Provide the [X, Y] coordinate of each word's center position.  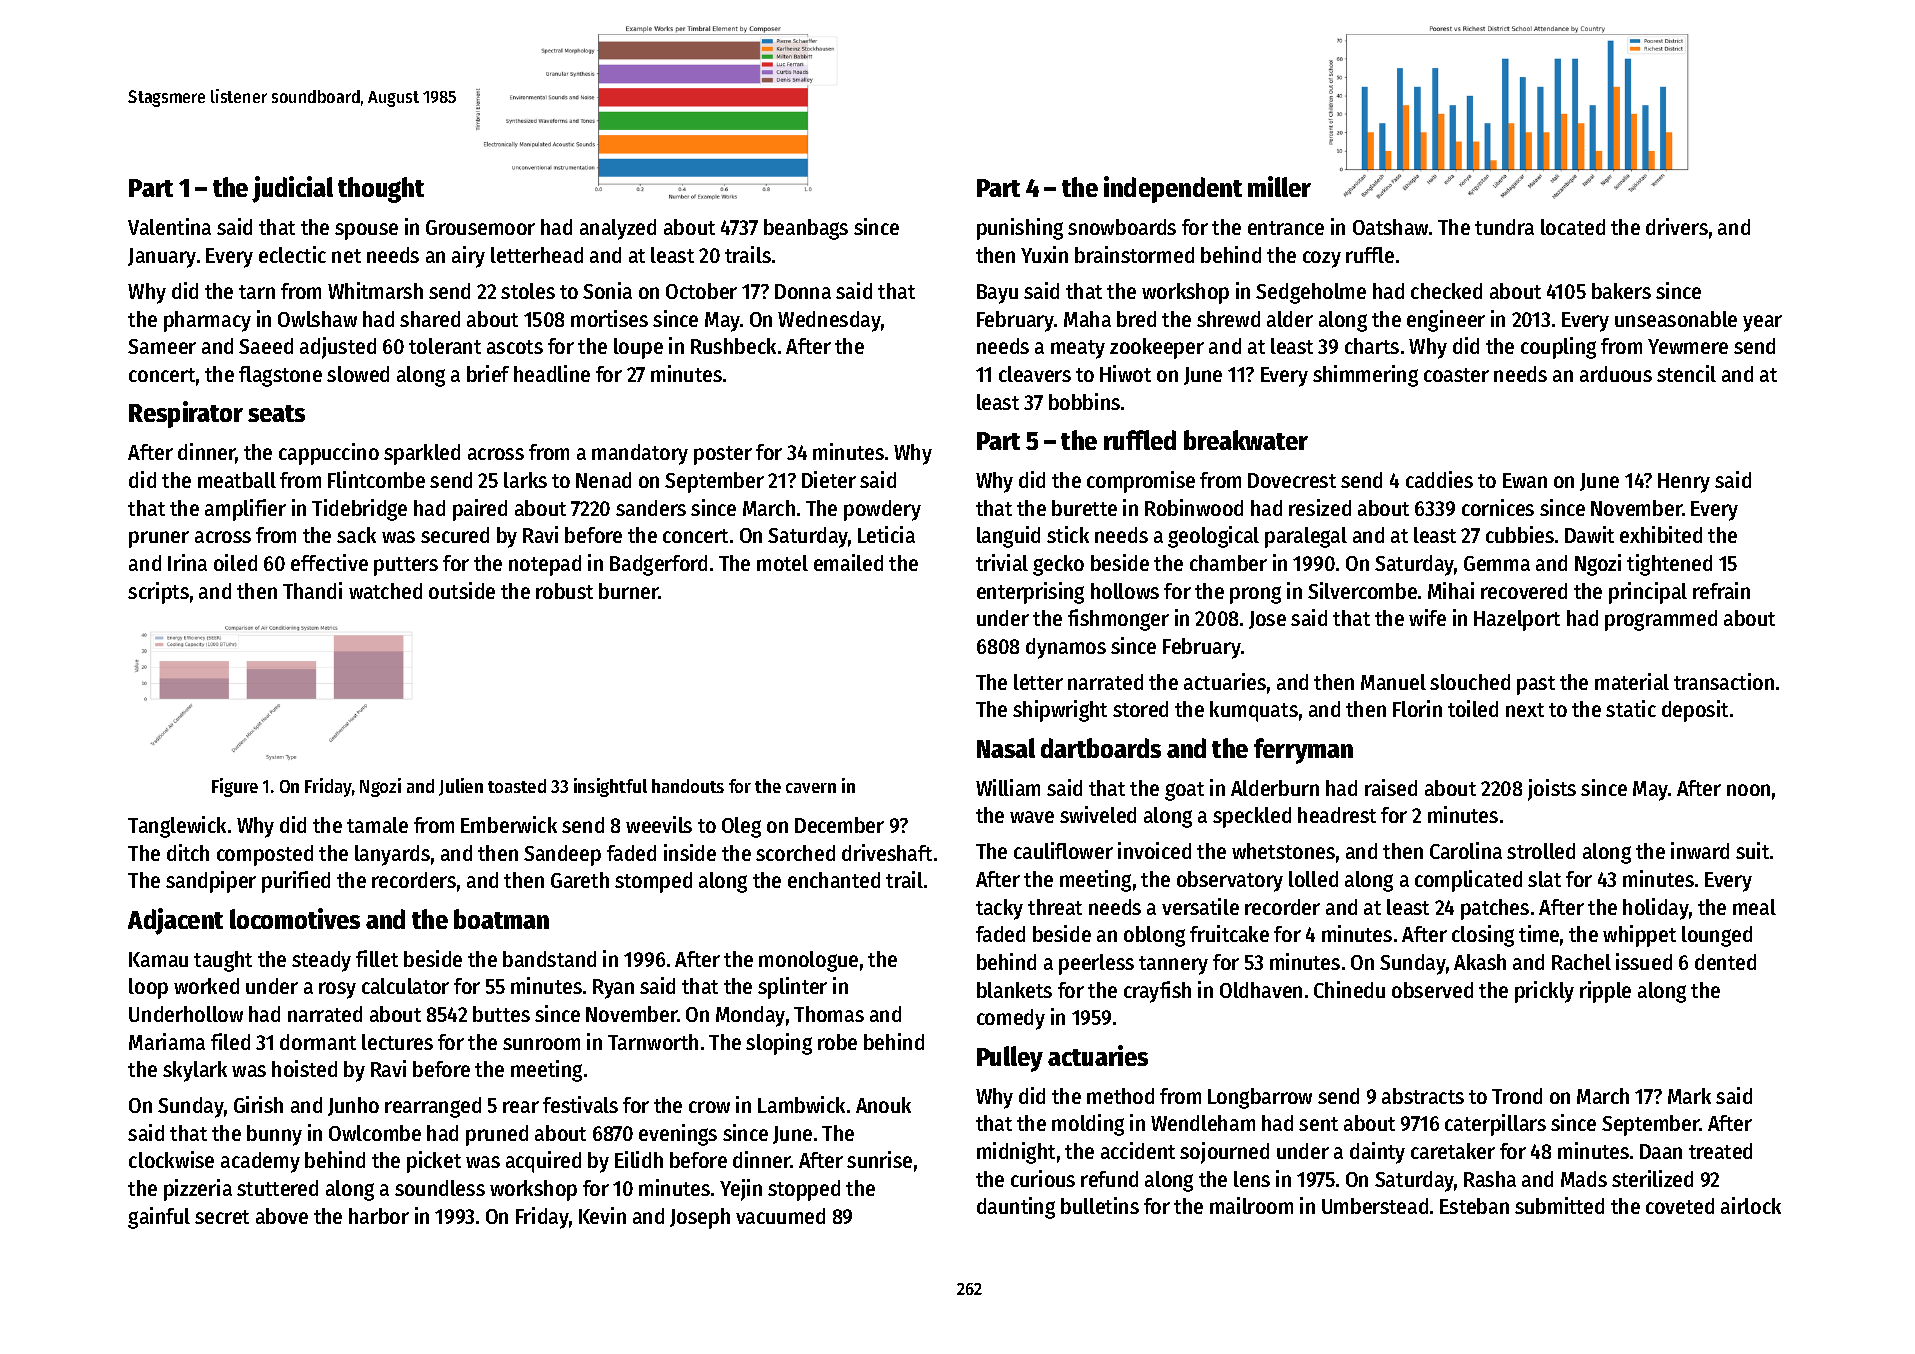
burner [629, 591]
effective [329, 562]
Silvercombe [1362, 590]
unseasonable [1676, 319]
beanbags [806, 229]
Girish [258, 1104]
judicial [292, 189]
